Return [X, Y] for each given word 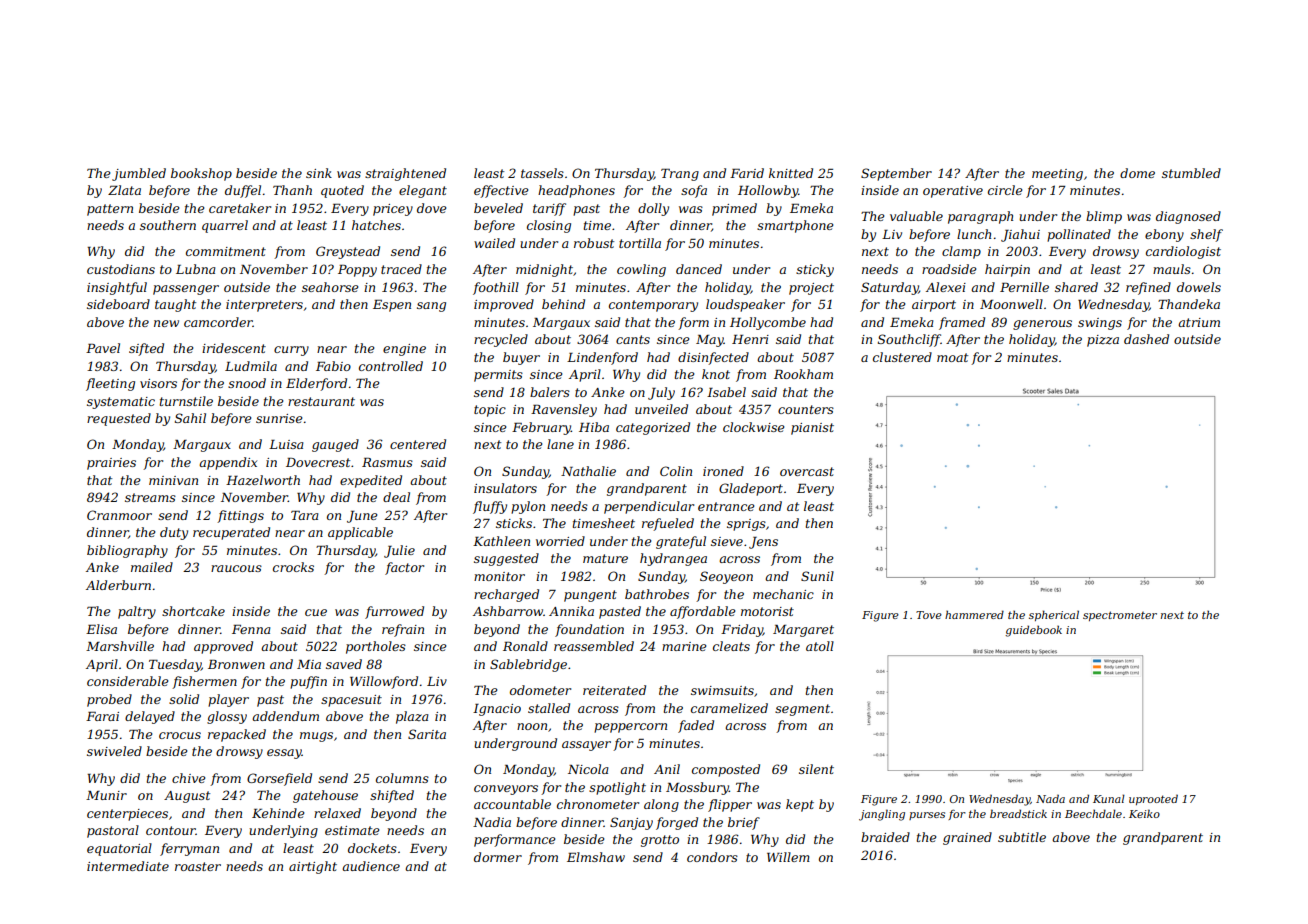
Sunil [817, 576]
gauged [335, 445]
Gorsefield [279, 779]
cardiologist [1183, 252]
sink [319, 173]
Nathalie [588, 471]
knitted [791, 173]
